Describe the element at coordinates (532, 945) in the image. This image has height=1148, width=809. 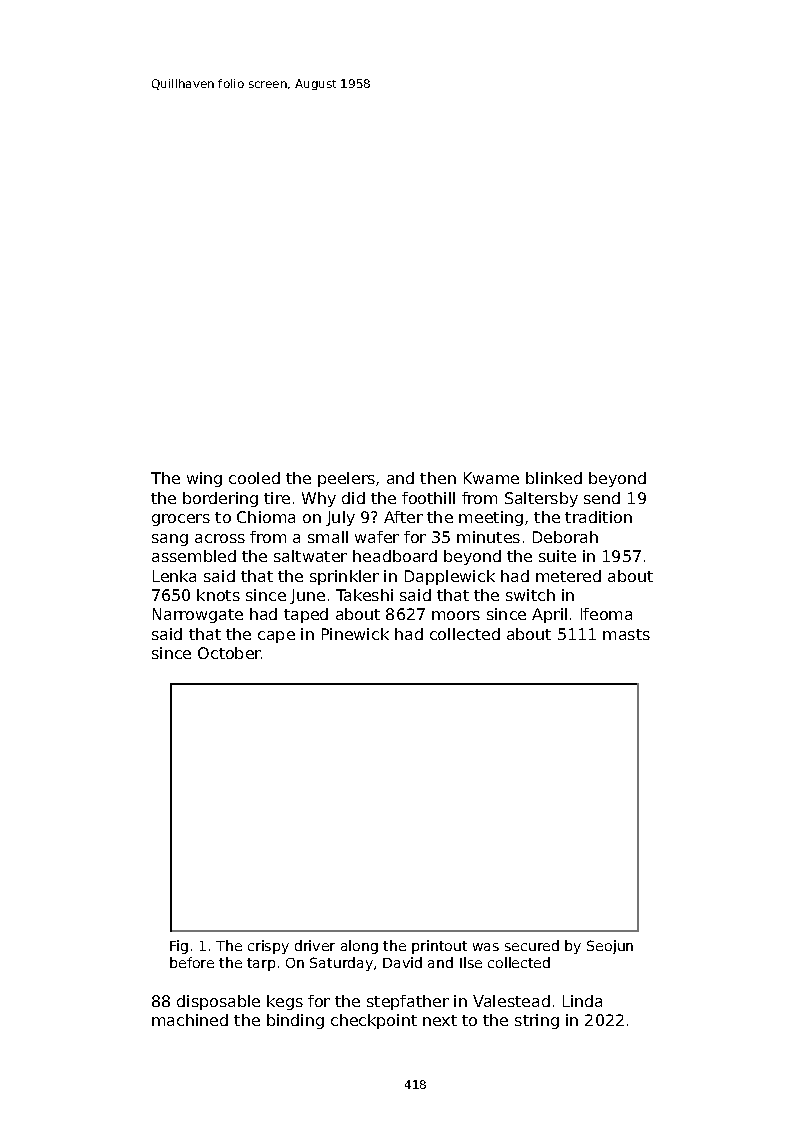
I see `secured` at that location.
